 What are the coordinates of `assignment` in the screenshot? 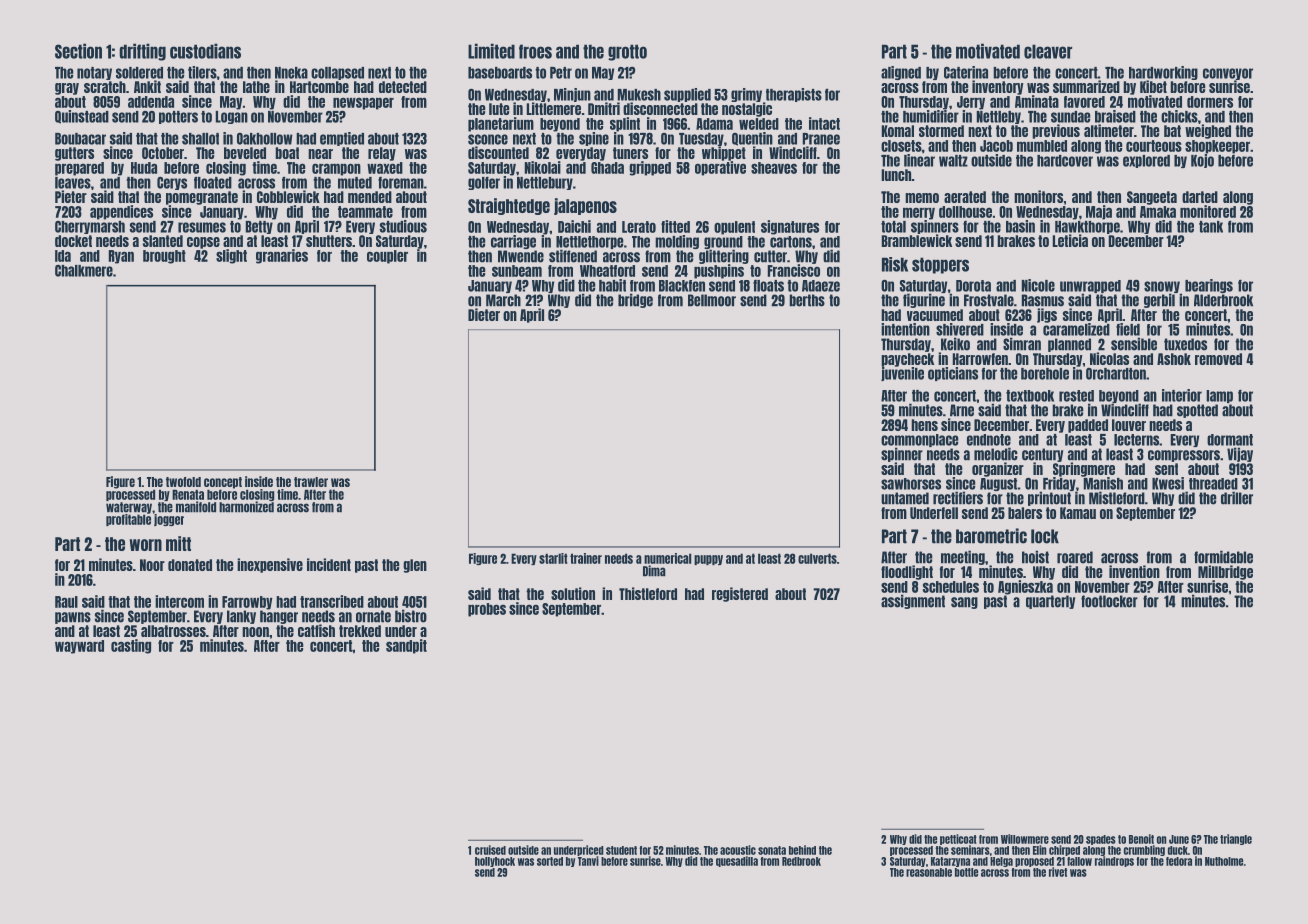 It's located at (913, 601).
